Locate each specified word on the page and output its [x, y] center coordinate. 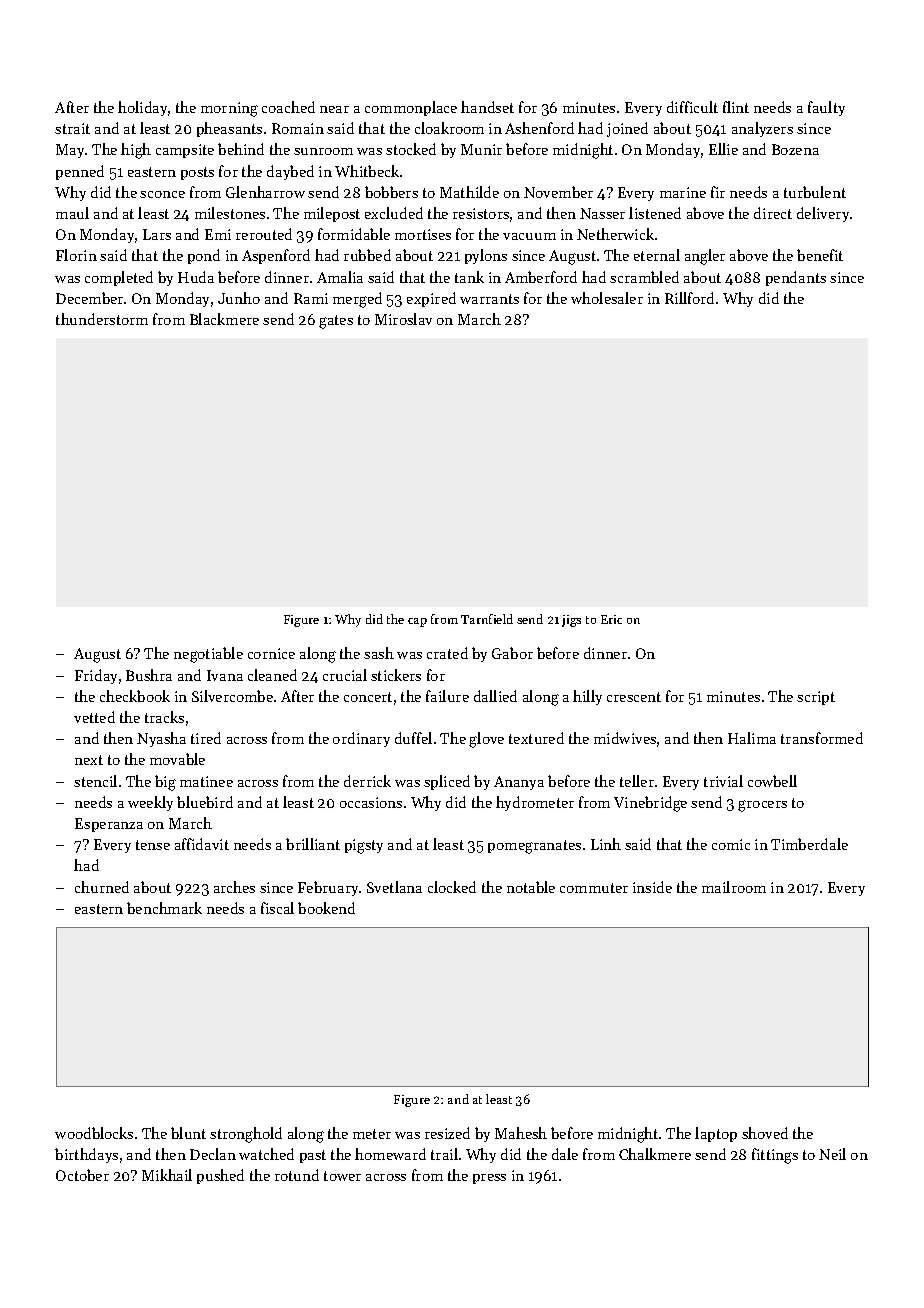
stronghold [246, 1135]
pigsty [364, 846]
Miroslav [403, 319]
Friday [96, 676]
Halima [752, 738]
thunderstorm [102, 319]
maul [72, 213]
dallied [495, 696]
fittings [775, 1156]
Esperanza [109, 825]
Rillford [689, 298]
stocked [411, 149]
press [489, 1179]
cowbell [772, 781]
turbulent [815, 192]
